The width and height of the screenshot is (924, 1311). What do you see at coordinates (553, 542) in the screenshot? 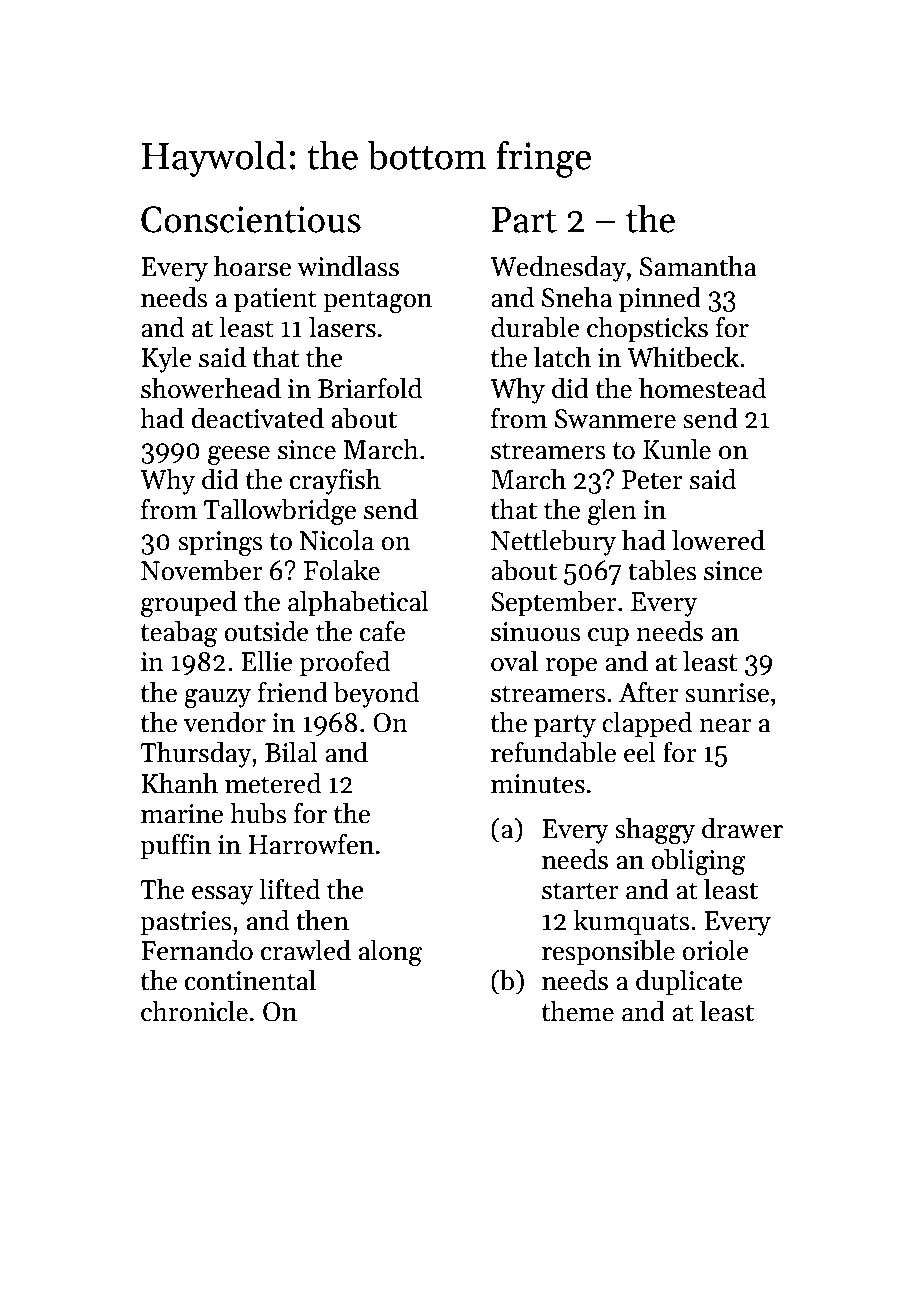
I see `Nettlebury` at bounding box center [553, 542].
